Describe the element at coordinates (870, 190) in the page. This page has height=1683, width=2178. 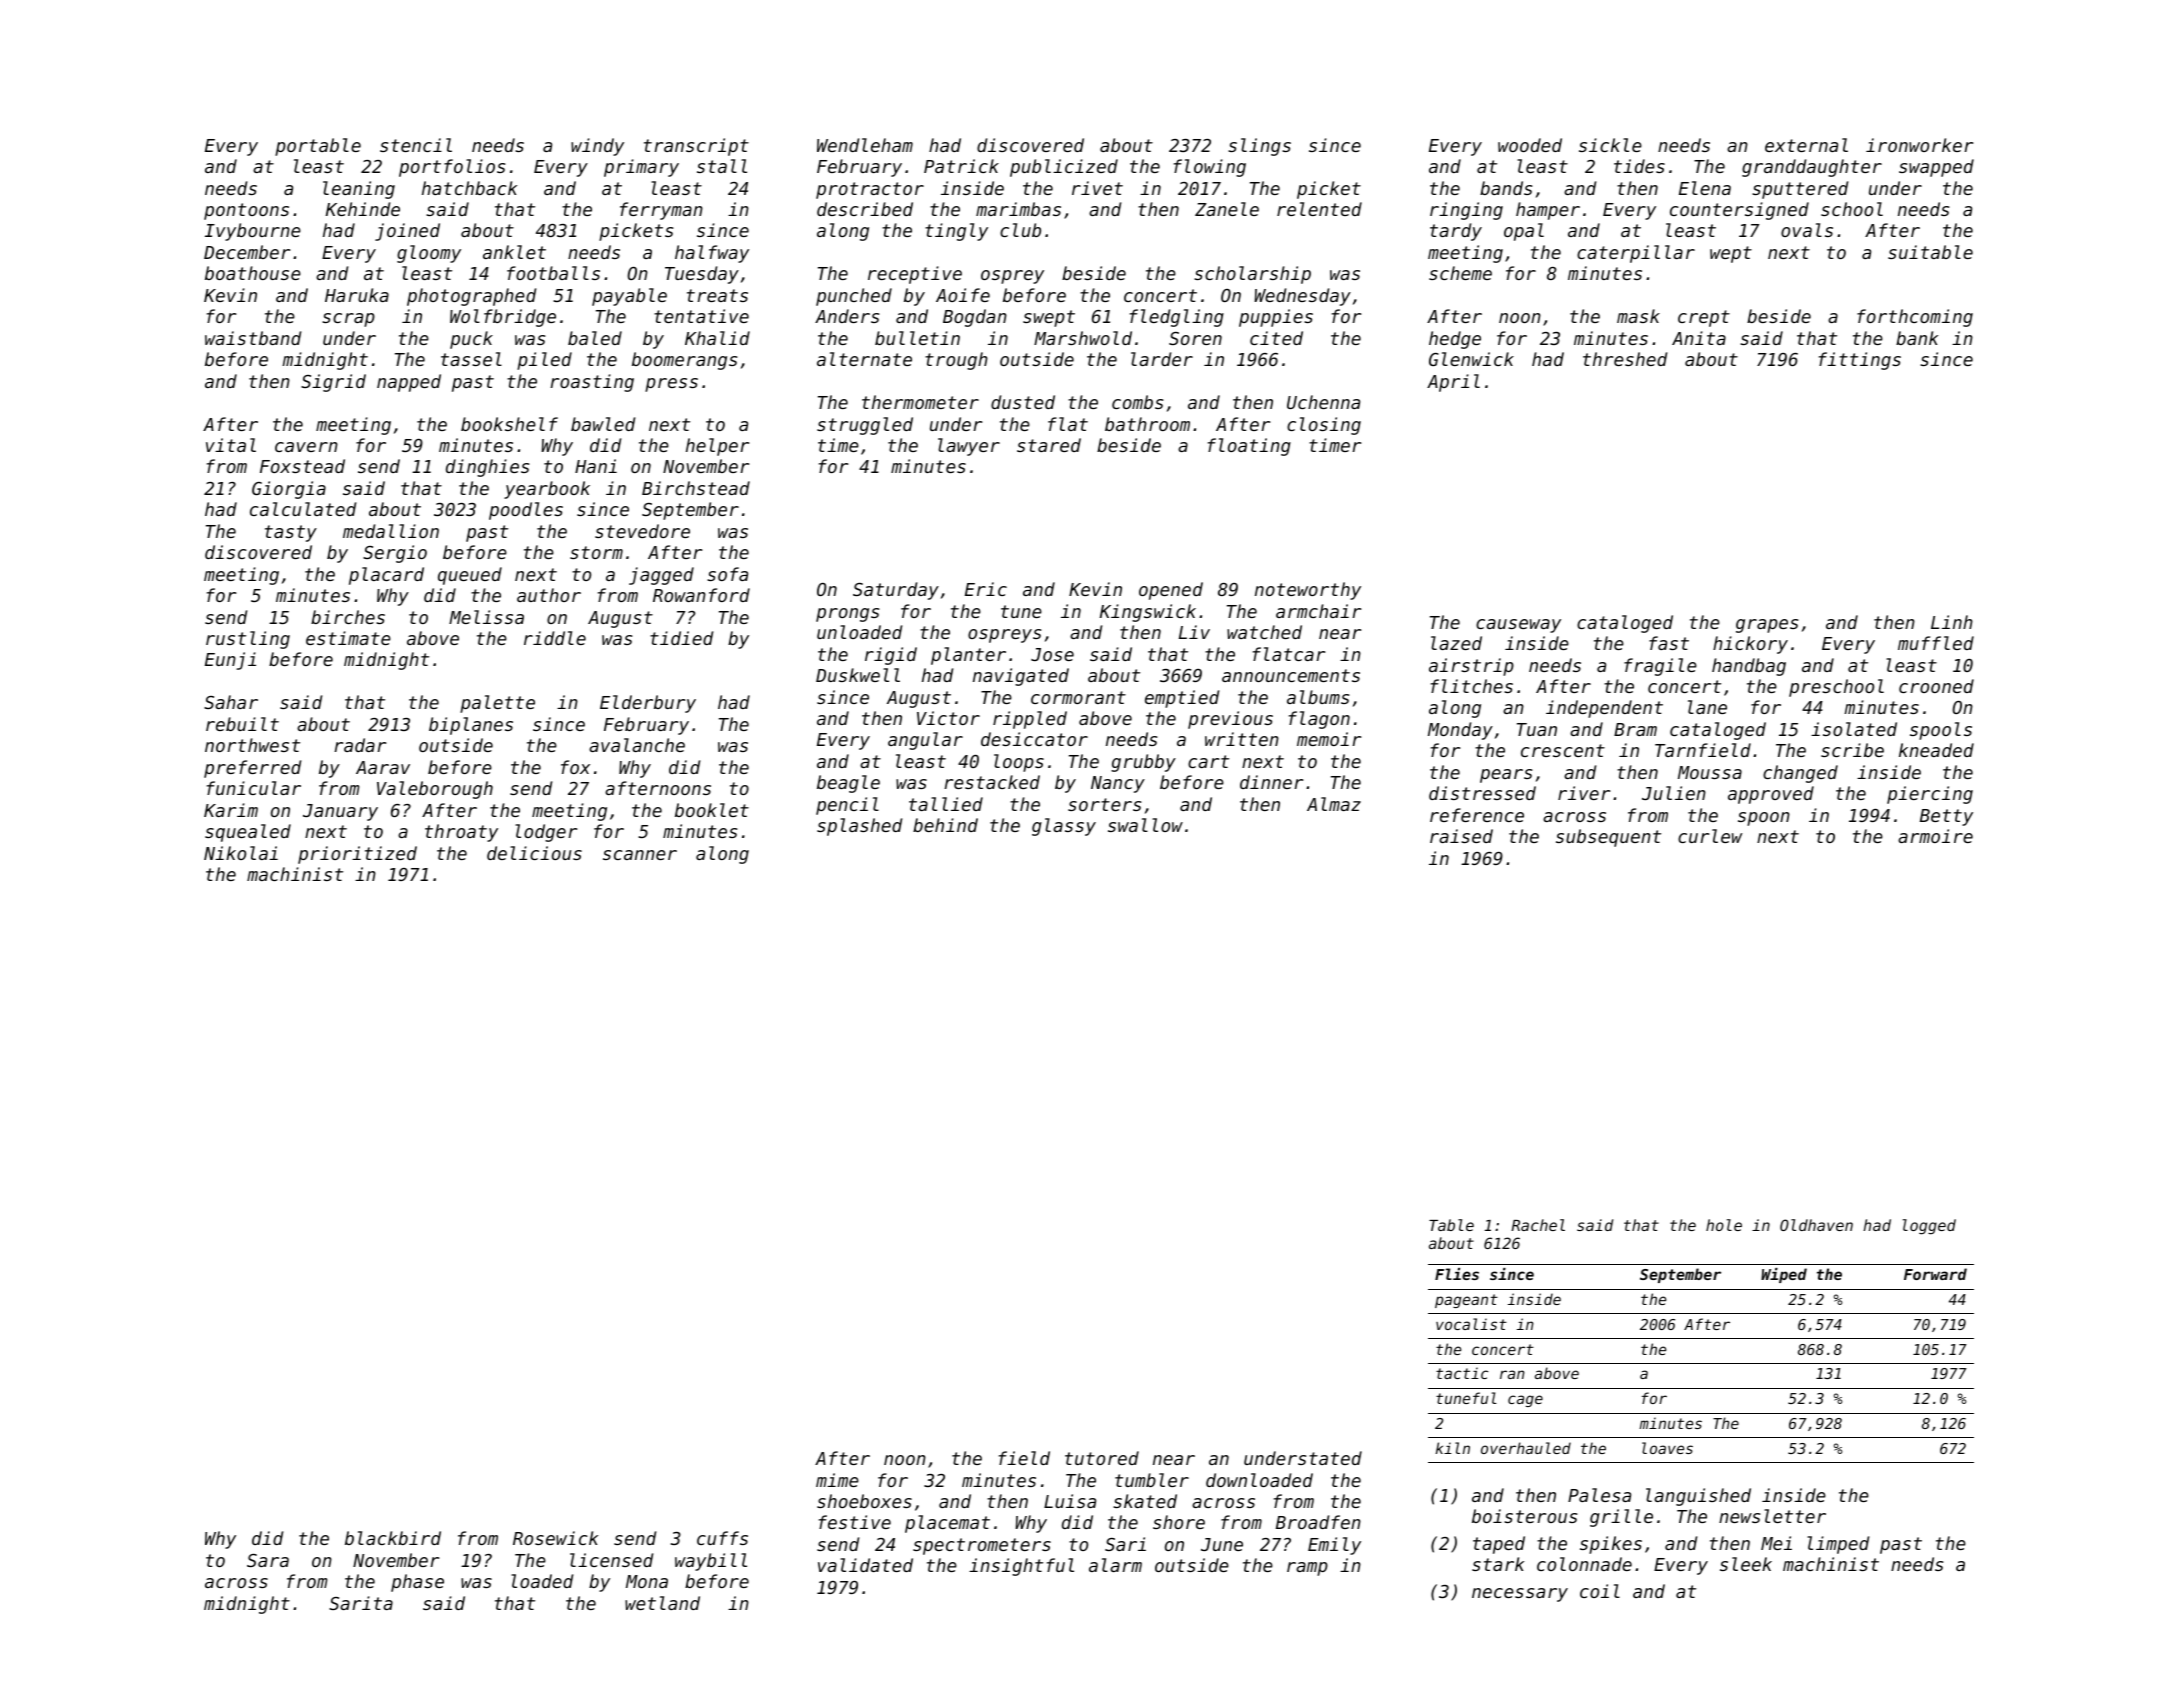
I see `protractor` at that location.
